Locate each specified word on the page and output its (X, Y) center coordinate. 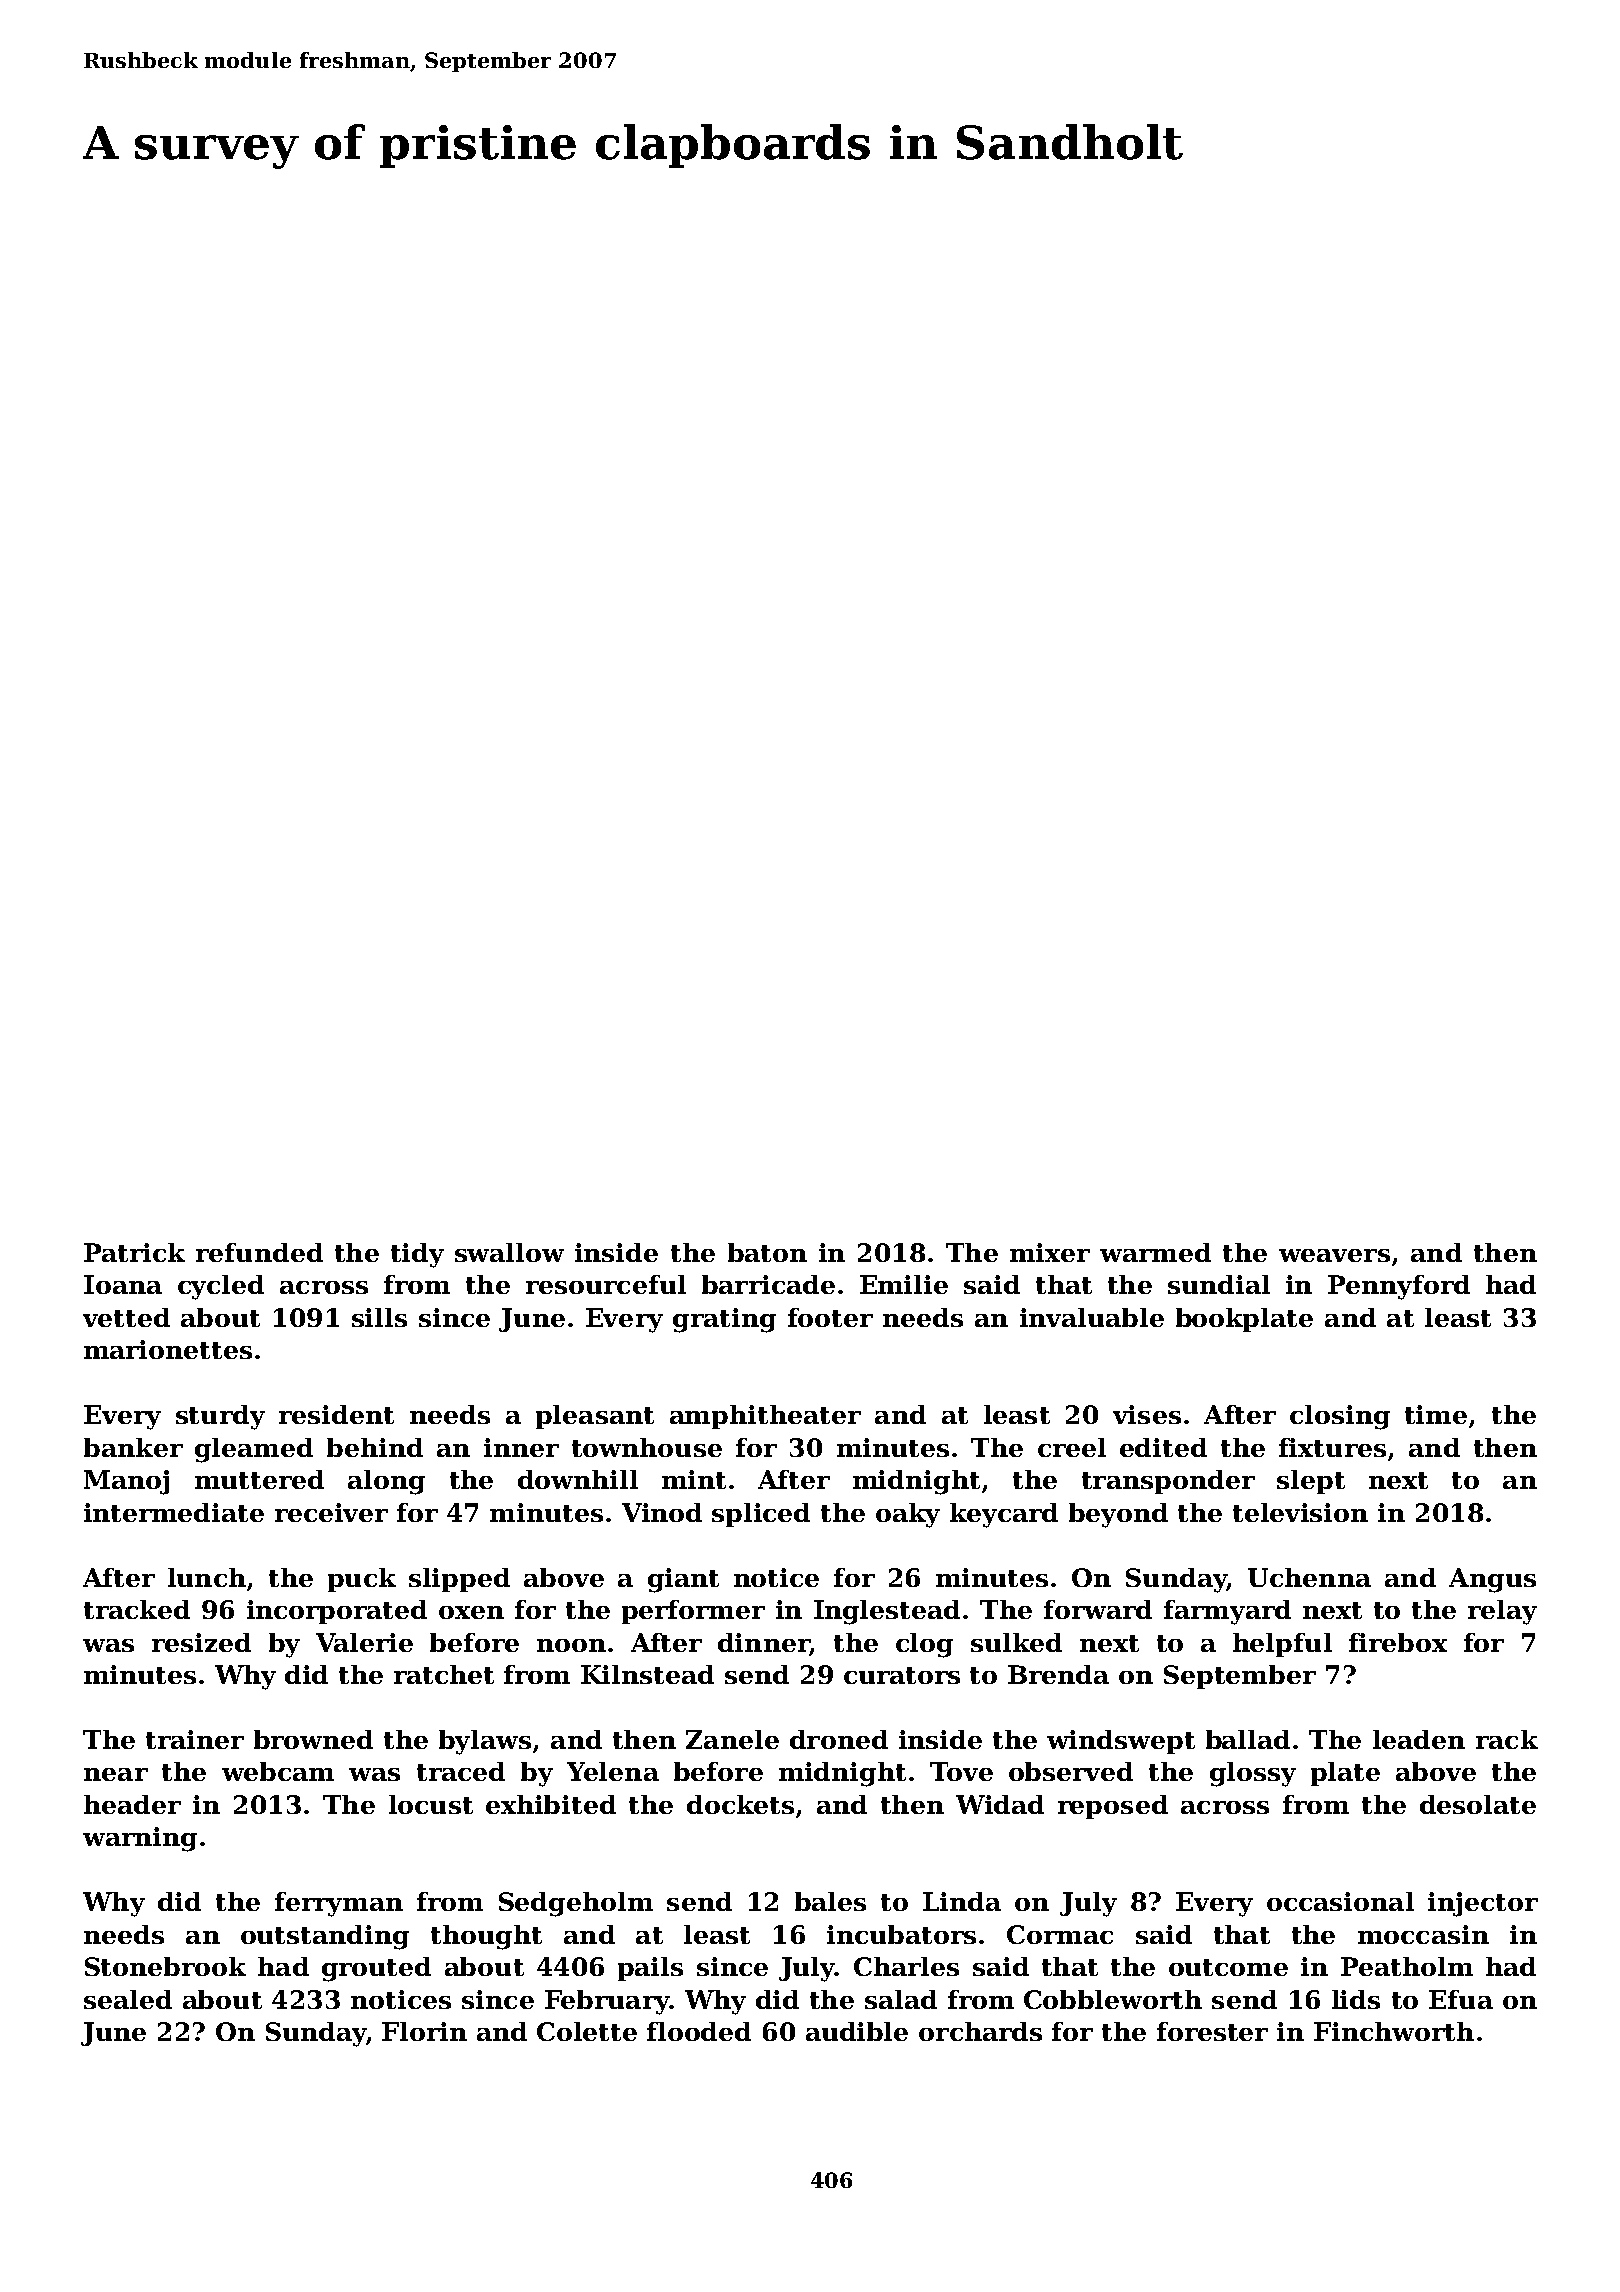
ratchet (444, 1674)
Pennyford (1399, 1287)
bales (830, 1901)
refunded (259, 1252)
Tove (961, 1771)
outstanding (325, 1937)
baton (767, 1252)
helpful (1282, 1645)
